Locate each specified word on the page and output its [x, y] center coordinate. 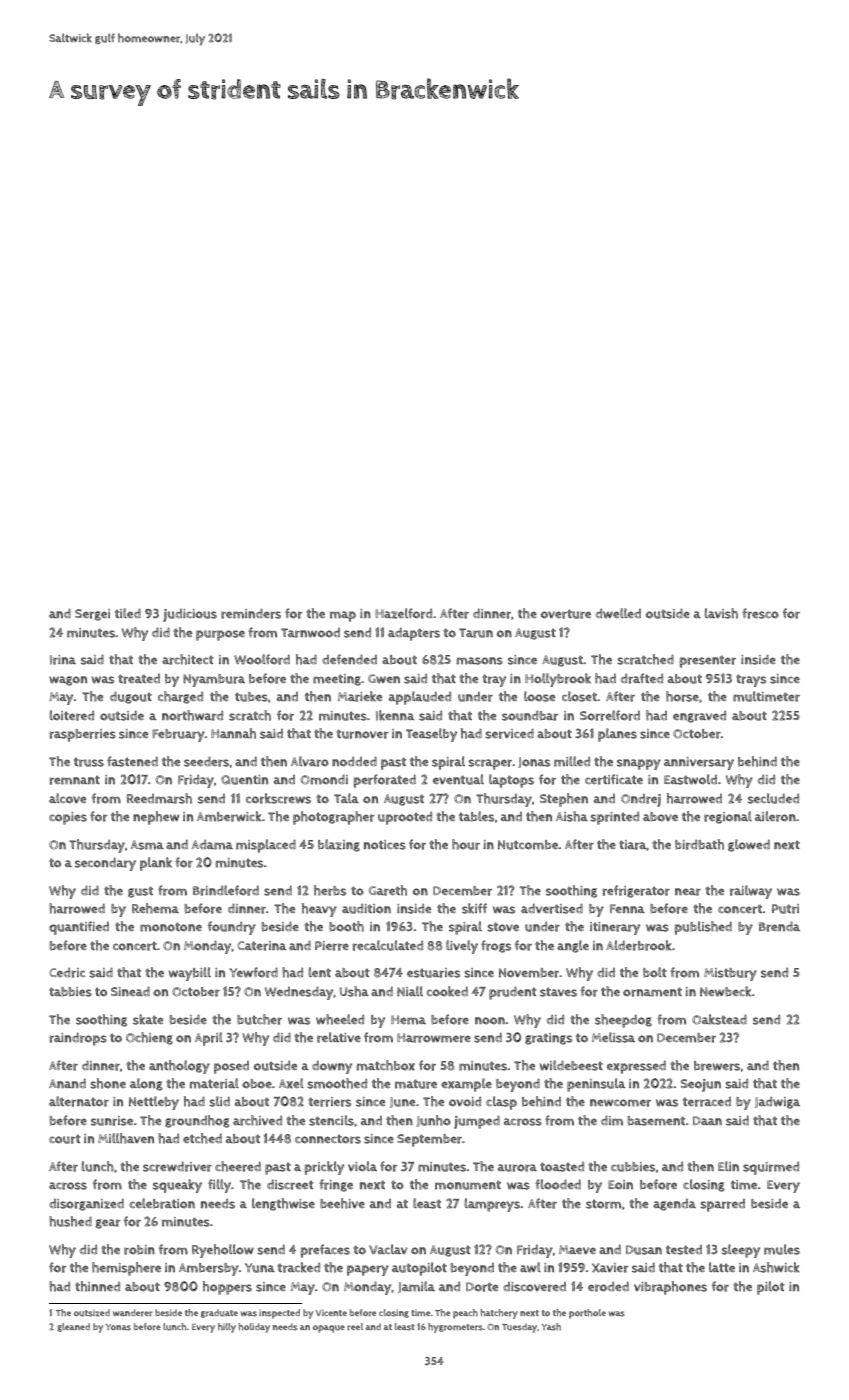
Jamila [416, 1287]
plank [156, 864]
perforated [385, 781]
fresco [760, 613]
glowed [749, 845]
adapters [414, 634]
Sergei [92, 615]
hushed [70, 1221]
